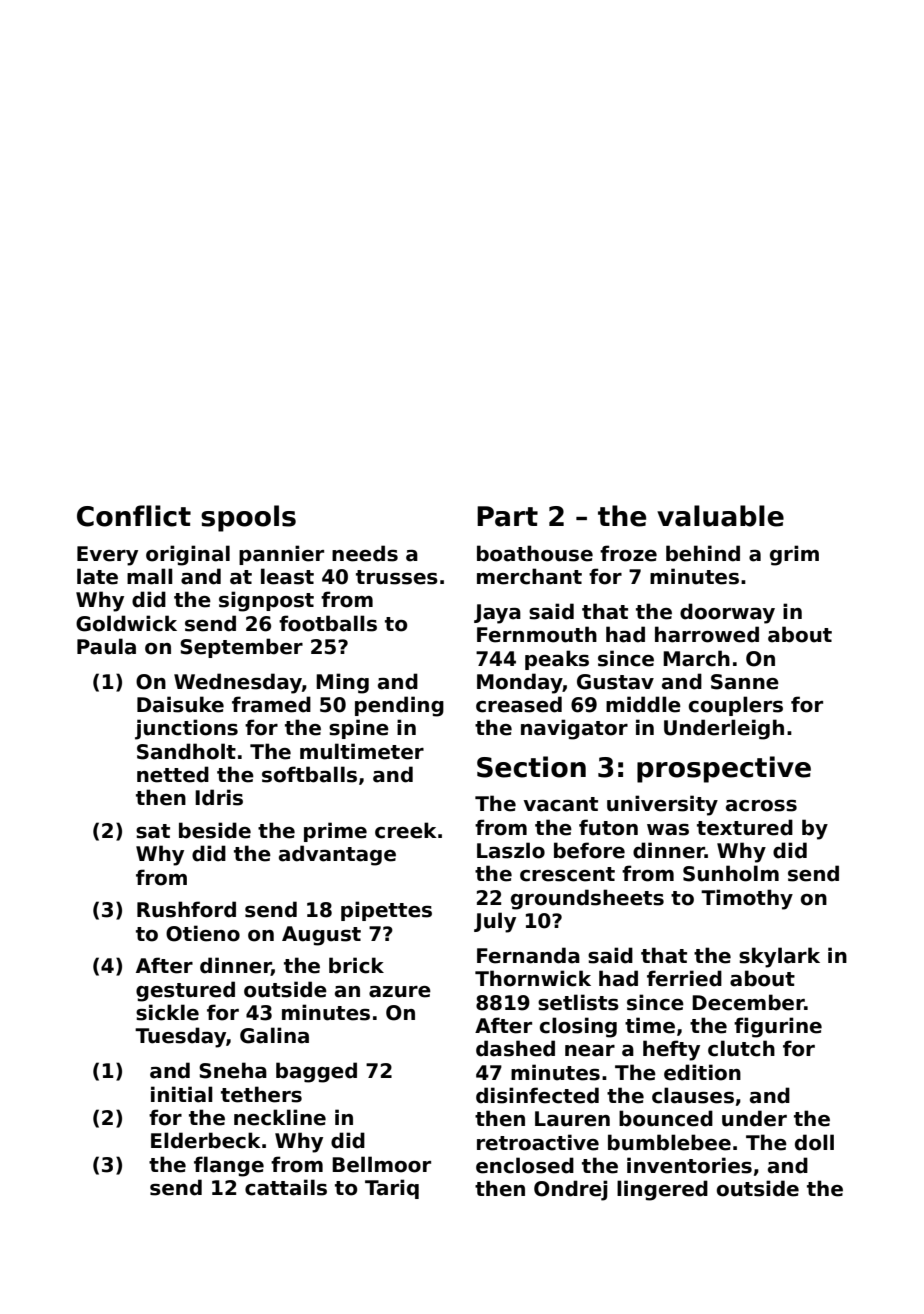 The image size is (924, 1314). Describe the element at coordinates (794, 555) in the screenshot. I see `grim` at that location.
